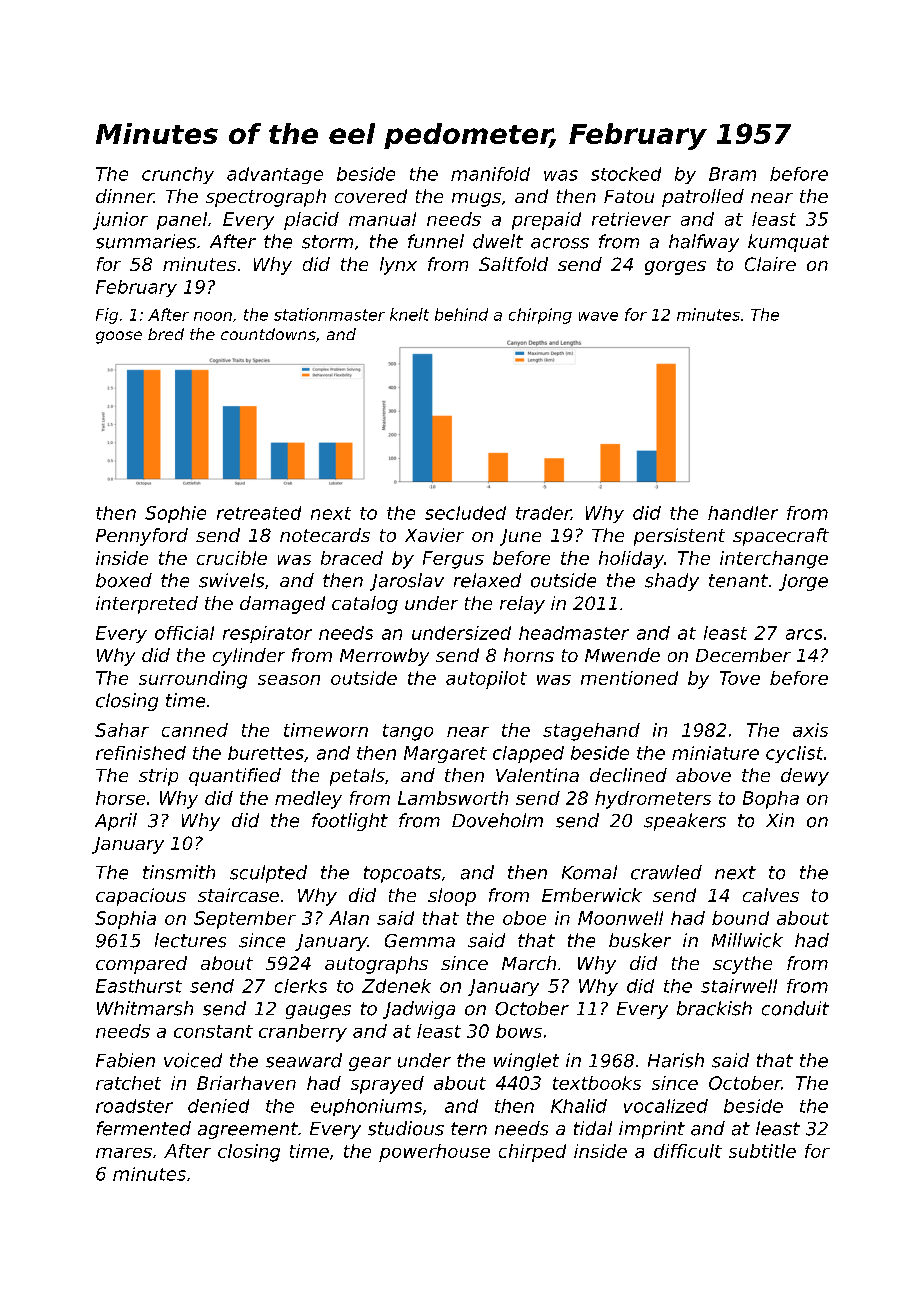  I want to click on advantage, so click(275, 175).
